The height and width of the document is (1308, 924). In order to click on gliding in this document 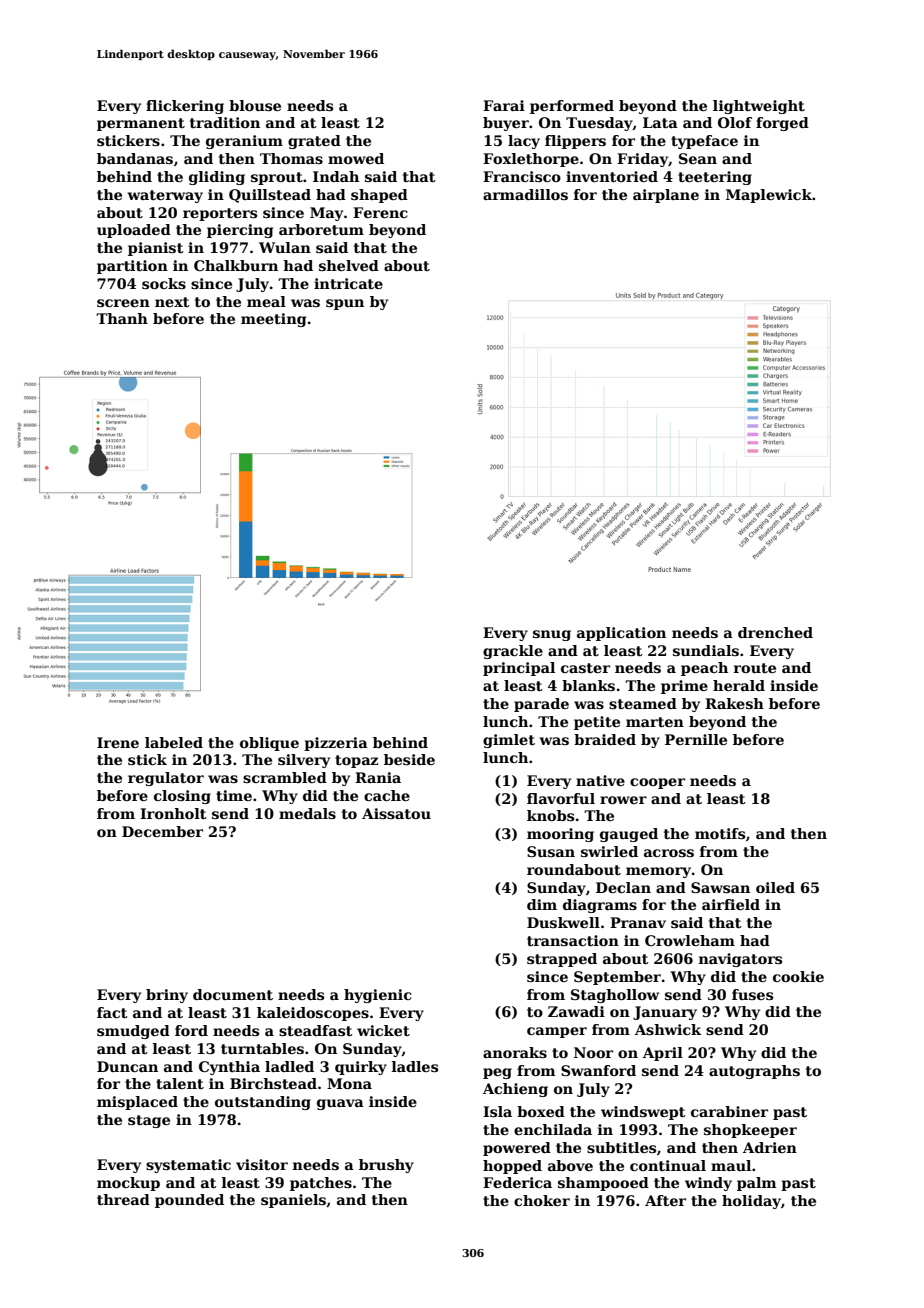, I will do `click(217, 178)`.
